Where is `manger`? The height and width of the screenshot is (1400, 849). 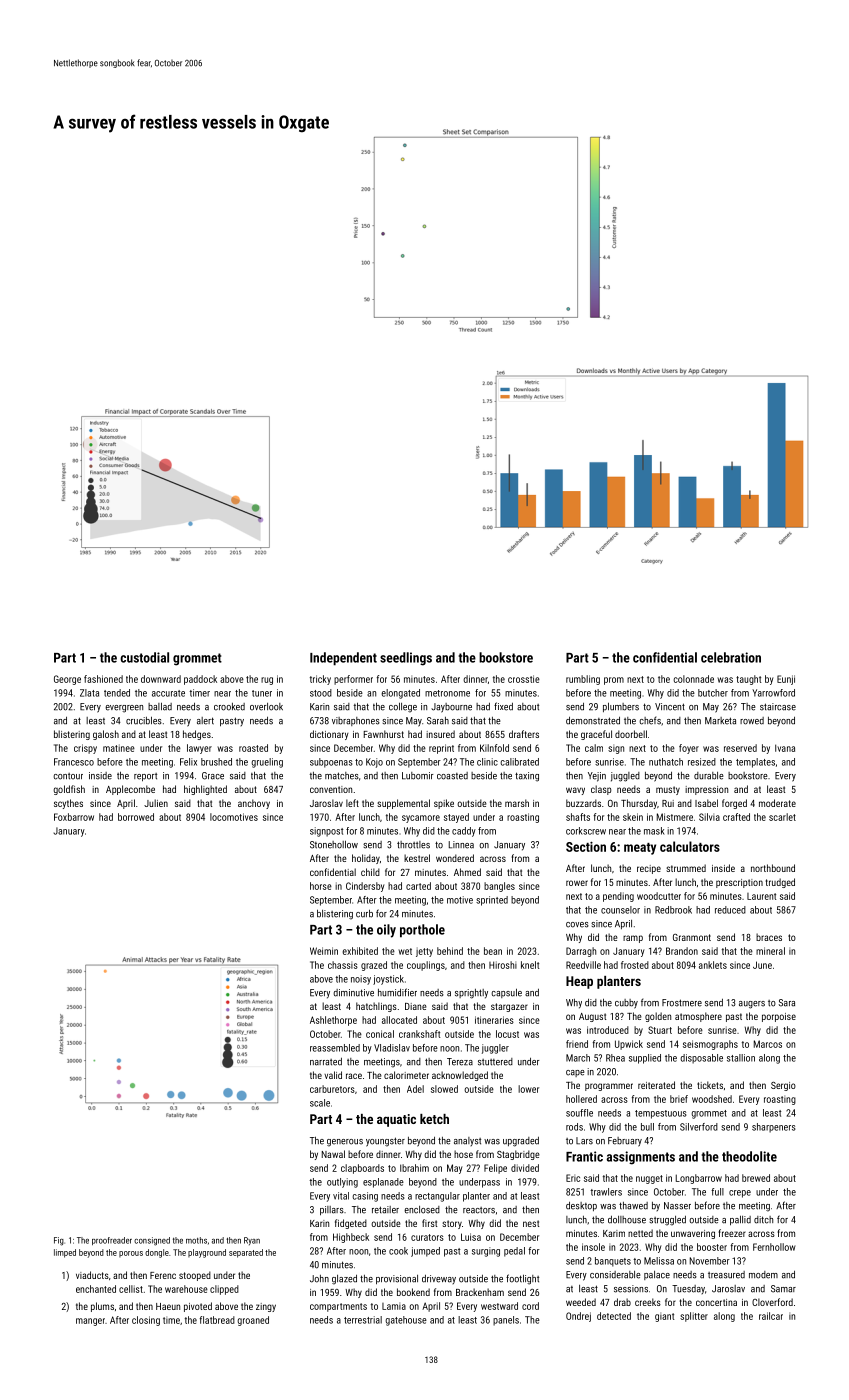
manger is located at coordinates (90, 1322).
